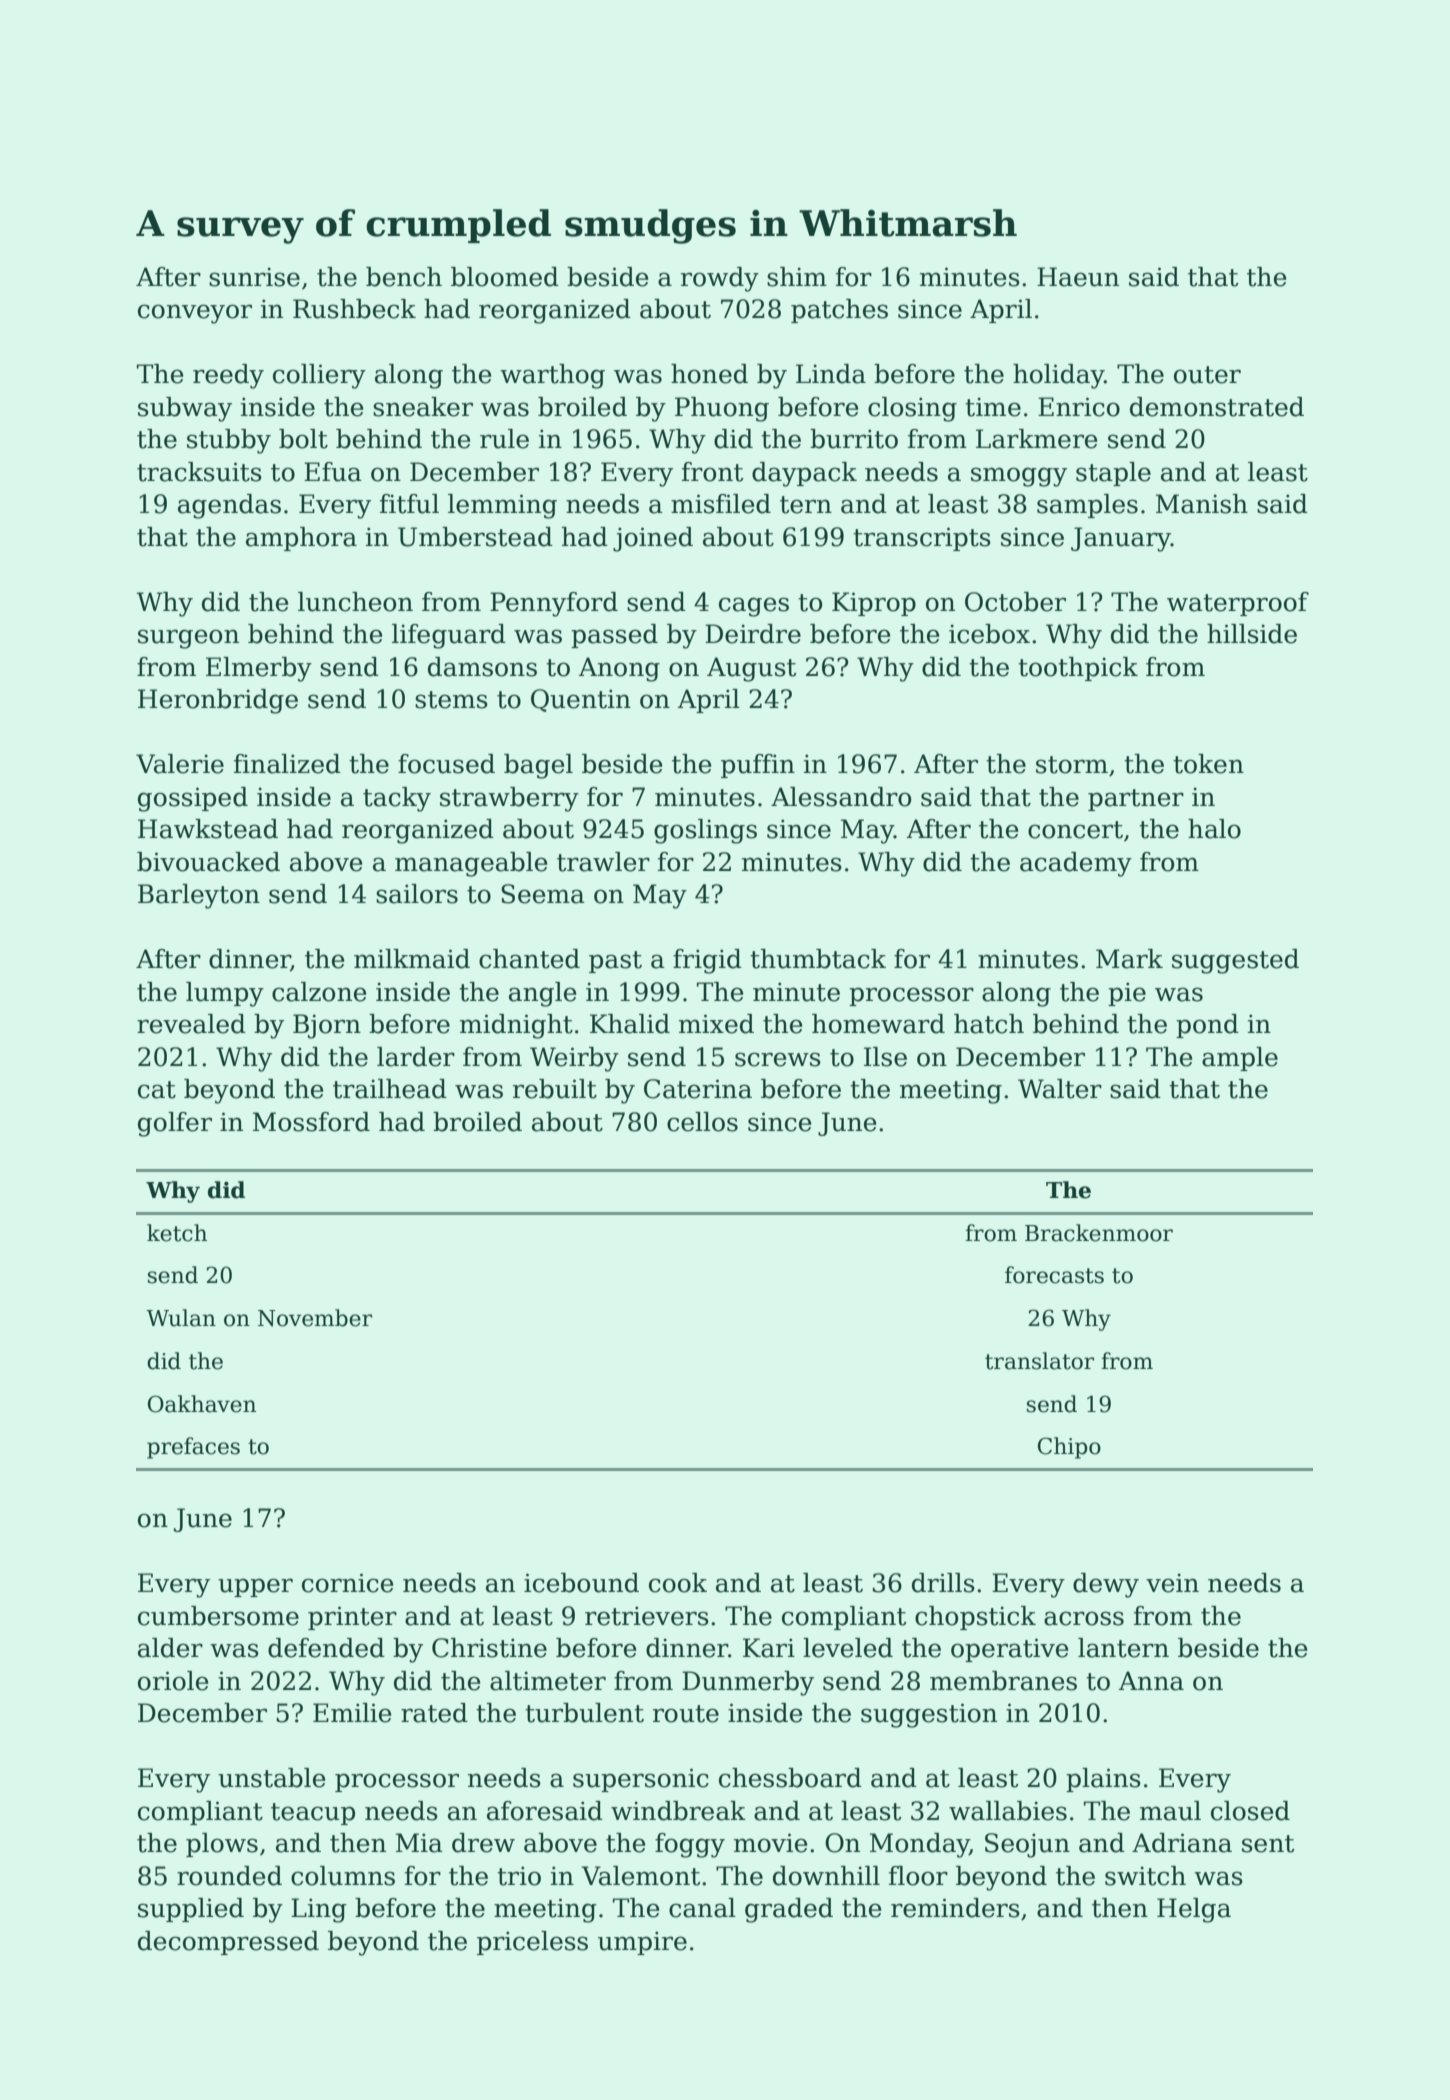 The width and height of the page is (1450, 2100). Describe the element at coordinates (640, 1876) in the page. I see `Valemont` at that location.
